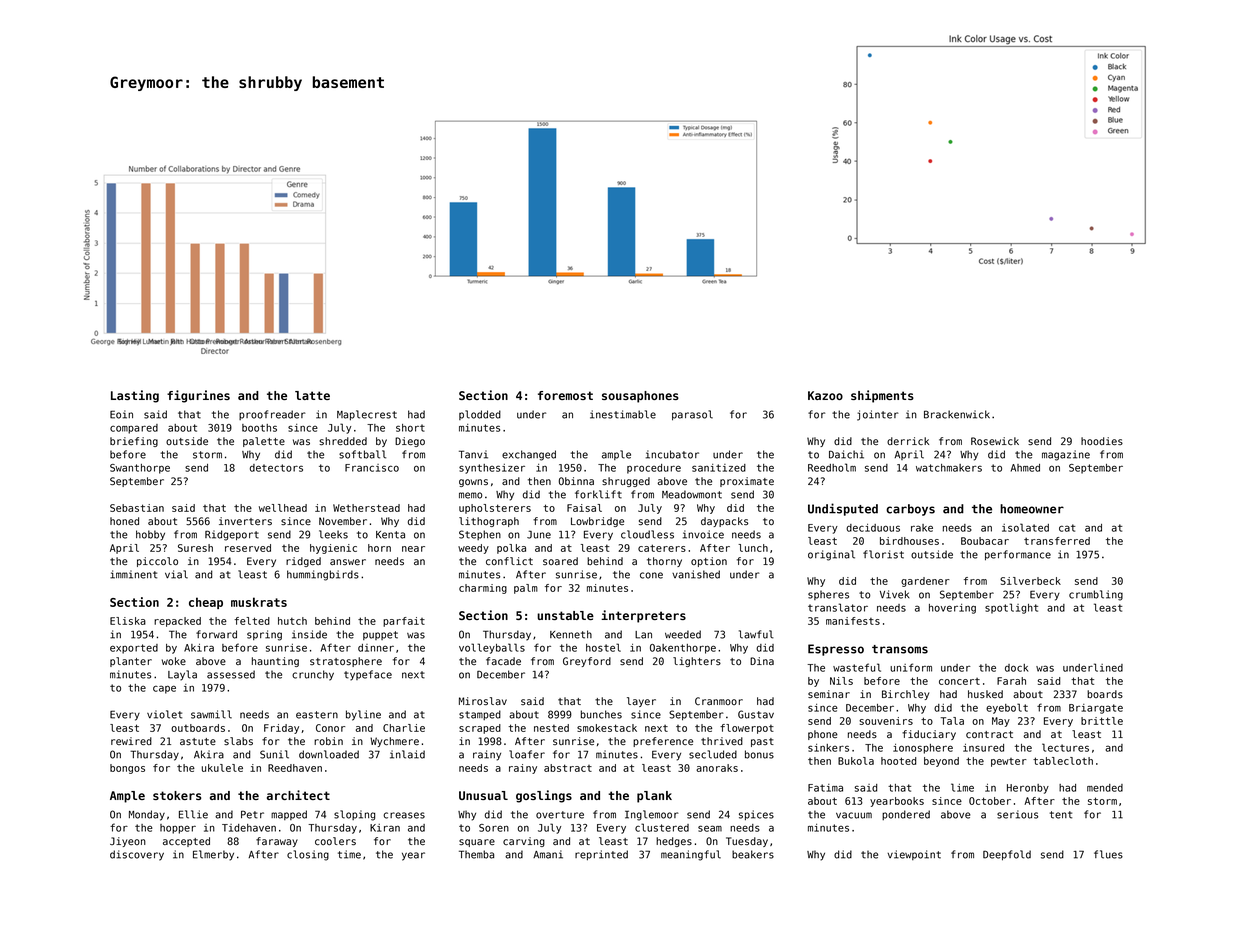 Image resolution: width=1233 pixels, height=952 pixels. Describe the element at coordinates (1102, 441) in the page. I see `hoodies` at that location.
